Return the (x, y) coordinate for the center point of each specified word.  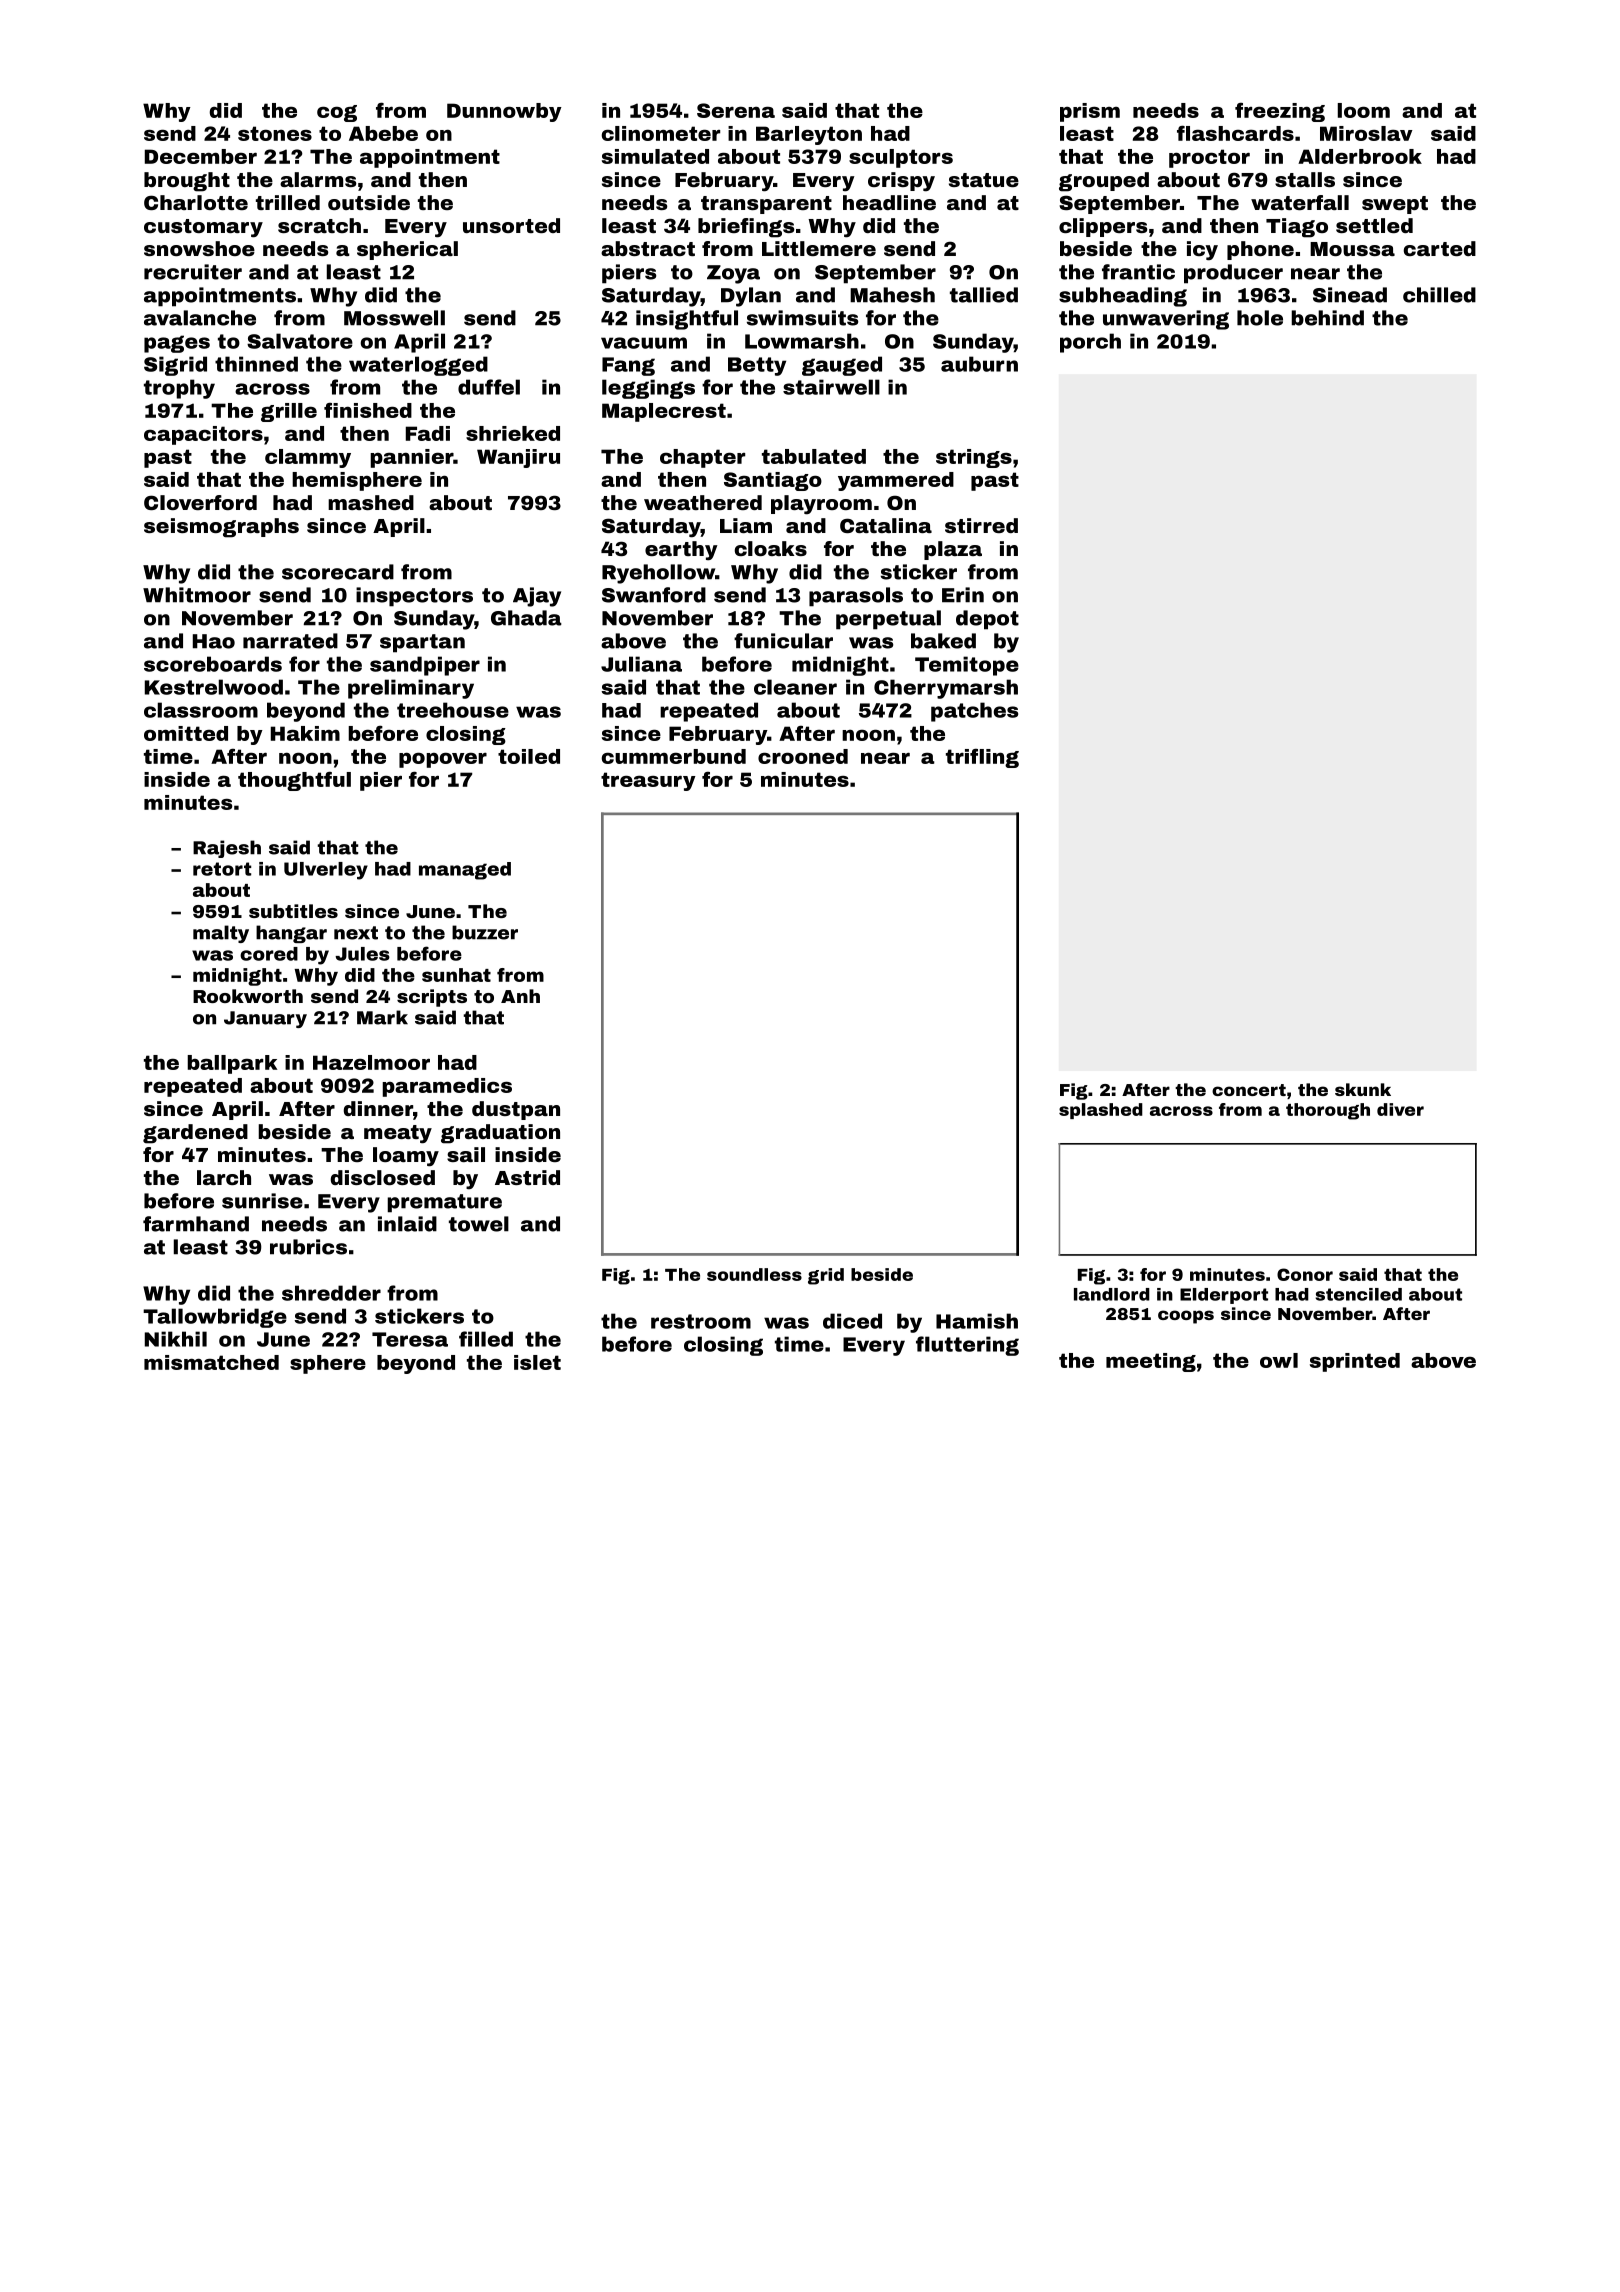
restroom (701, 1321)
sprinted (1355, 1362)
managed (465, 871)
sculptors (901, 158)
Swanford (654, 595)
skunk (1363, 1089)
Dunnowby (504, 112)
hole (1260, 318)
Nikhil (176, 1339)
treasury (648, 781)
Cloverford (200, 502)
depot (987, 620)
